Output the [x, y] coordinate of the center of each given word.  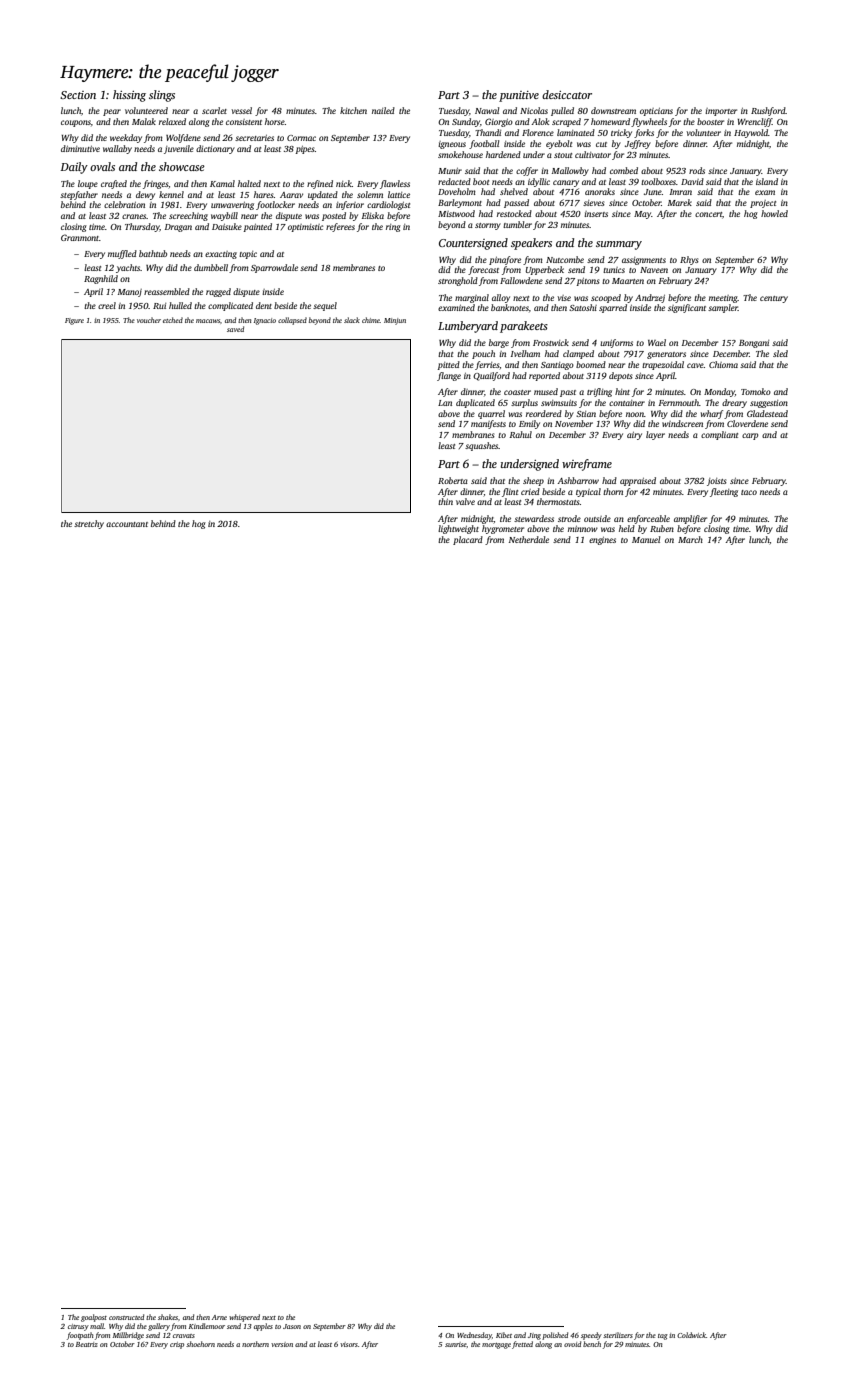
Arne [219, 1317]
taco [749, 492]
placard [468, 540]
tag [663, 1337]
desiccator [567, 94]
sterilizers [618, 1335]
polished [555, 1336]
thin [445, 501]
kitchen [353, 110]
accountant [127, 524]
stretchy [89, 524]
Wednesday [474, 1336]
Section [78, 95]
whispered [244, 1318]
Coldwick [691, 1335]
